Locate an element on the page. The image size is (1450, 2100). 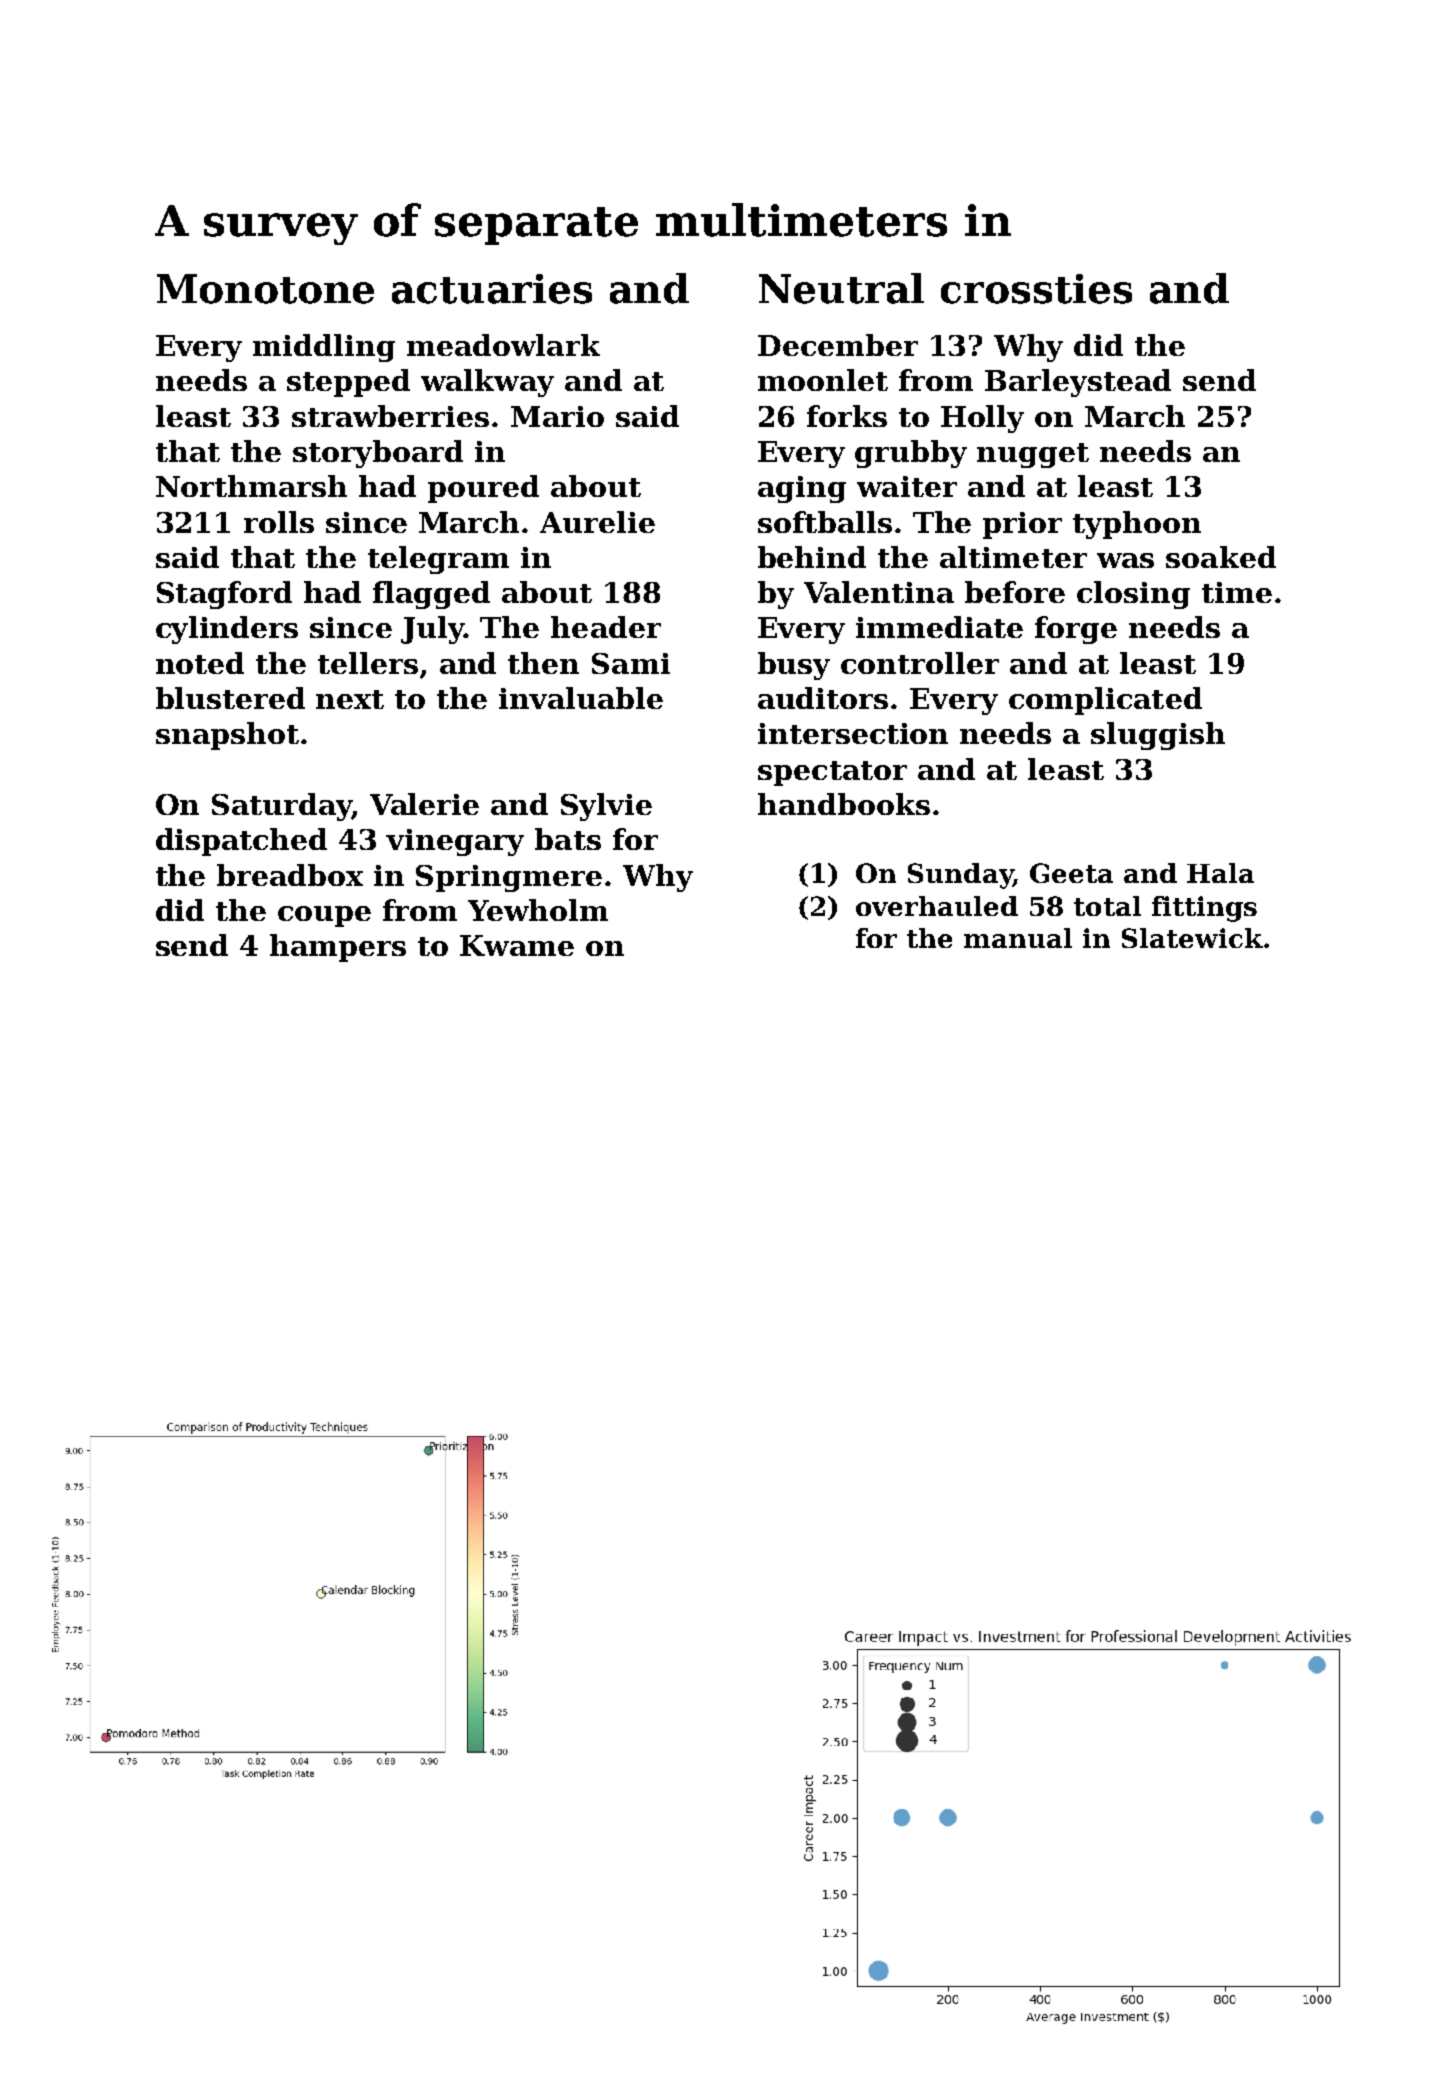
soaked is located at coordinates (1221, 557).
